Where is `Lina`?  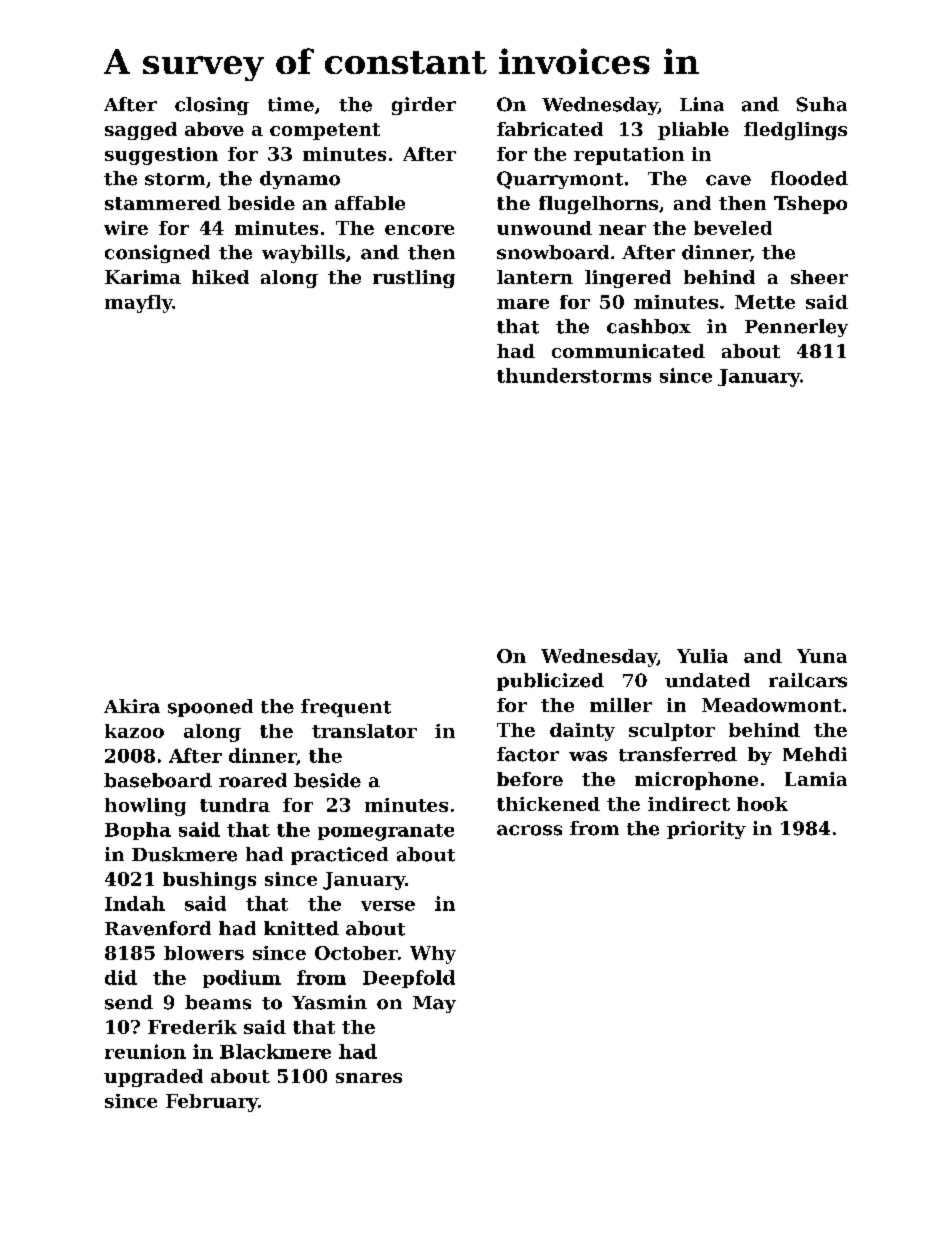
Lina is located at coordinates (702, 104).
